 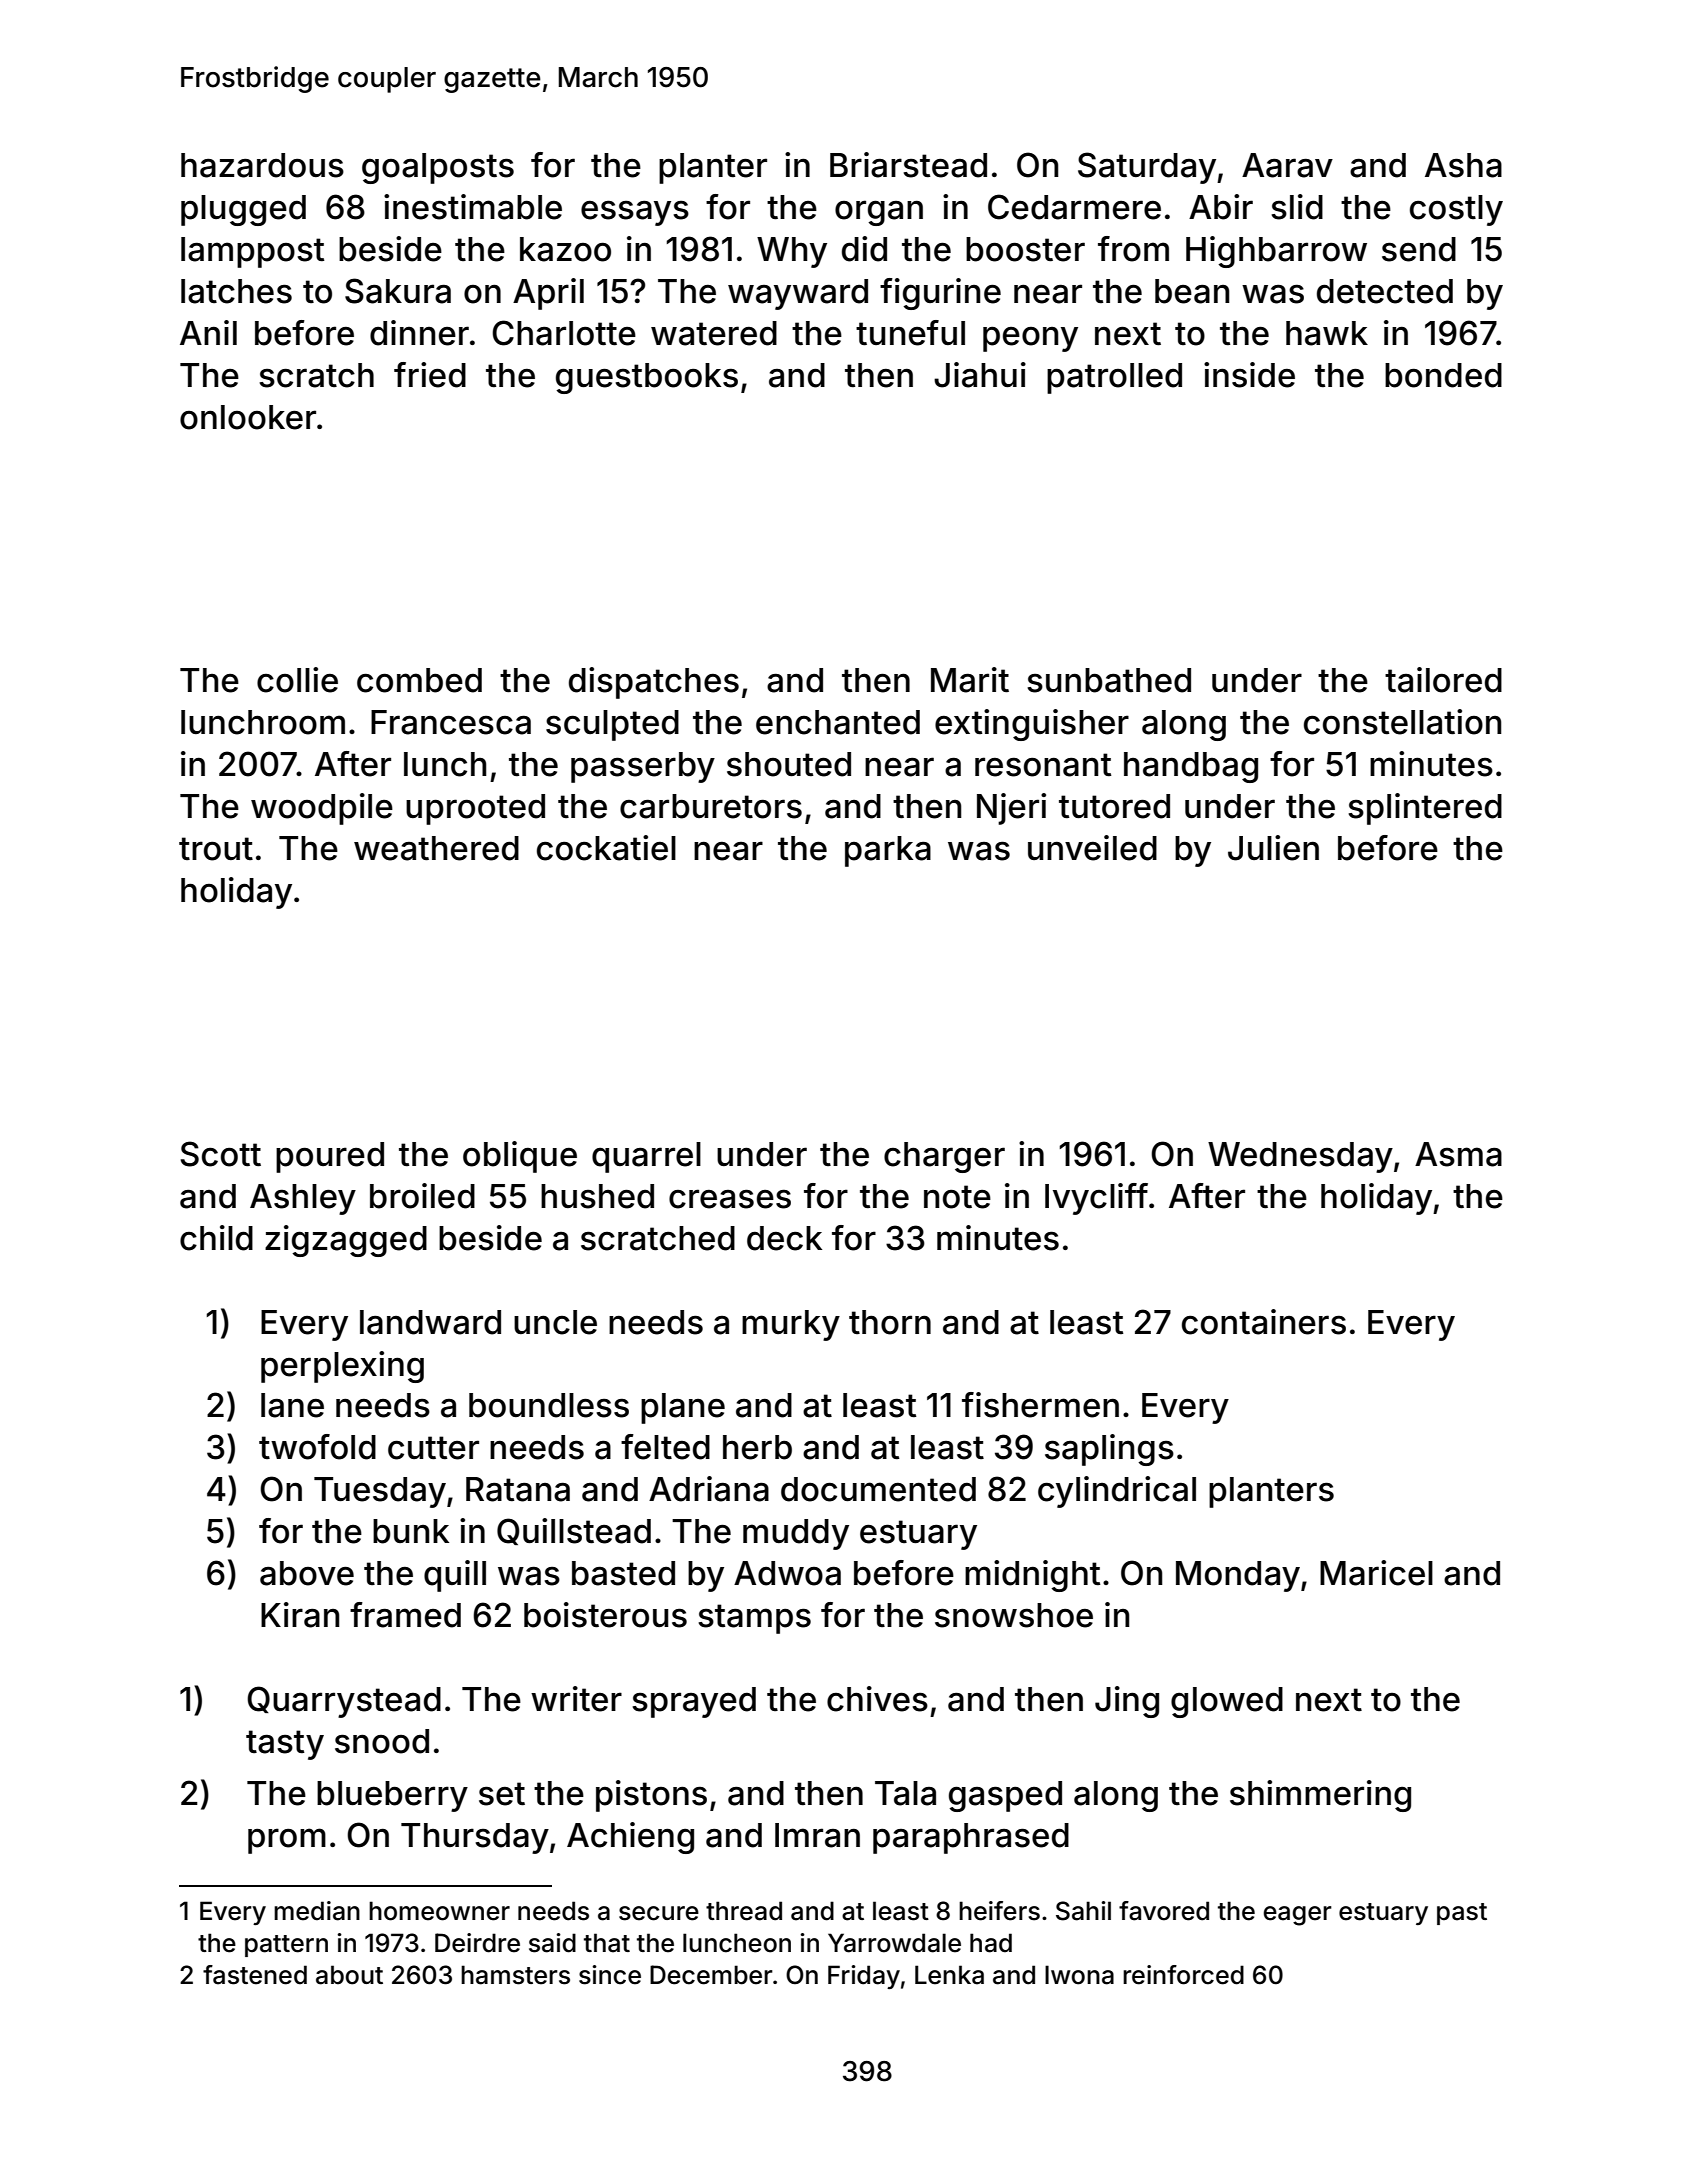 I want to click on Ratana, so click(x=518, y=1489).
